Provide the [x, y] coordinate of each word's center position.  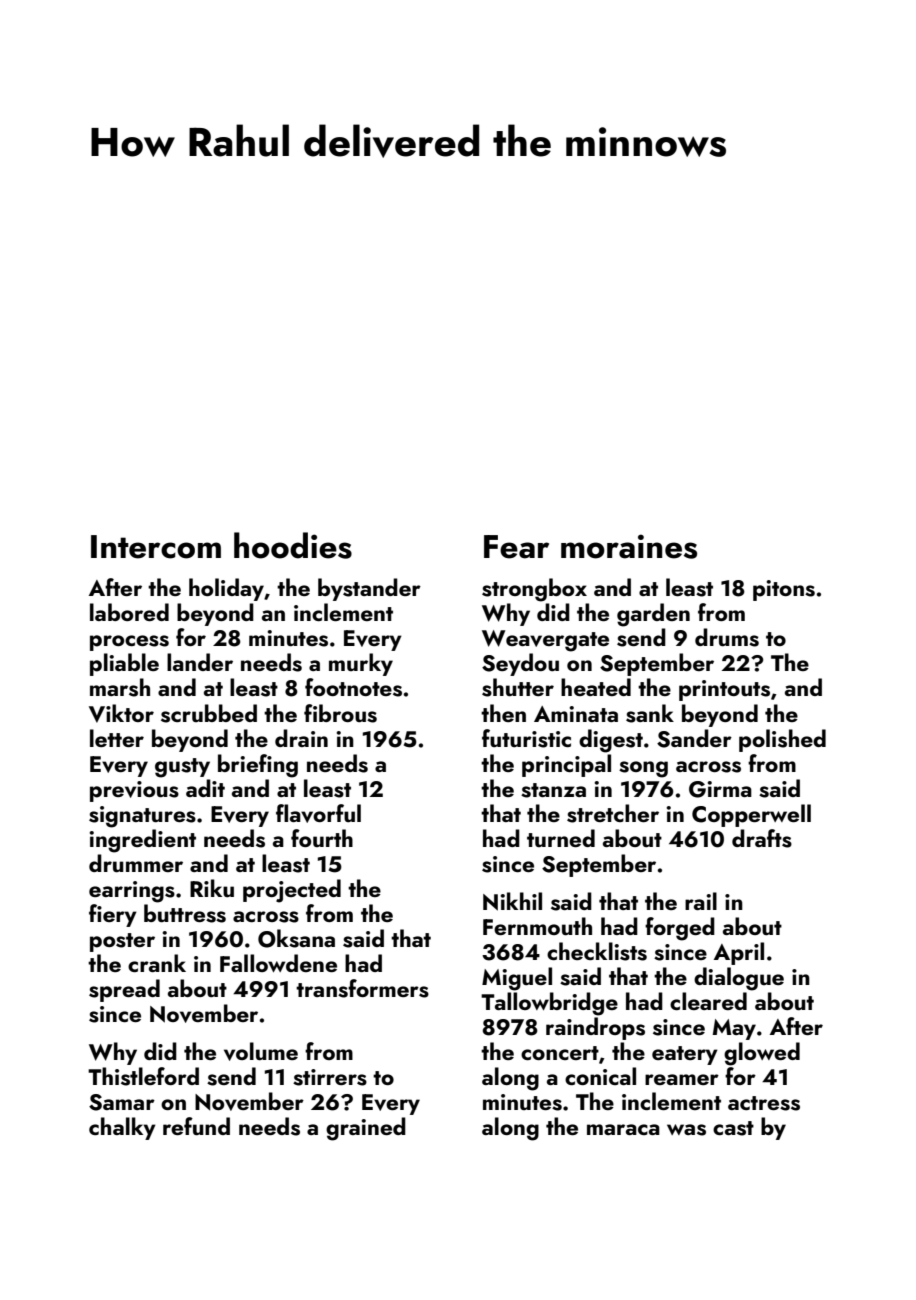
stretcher [613, 813]
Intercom [156, 547]
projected [292, 891]
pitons [784, 590]
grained [366, 1129]
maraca [623, 1129]
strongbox [534, 590]
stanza [553, 790]
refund [196, 1126]
